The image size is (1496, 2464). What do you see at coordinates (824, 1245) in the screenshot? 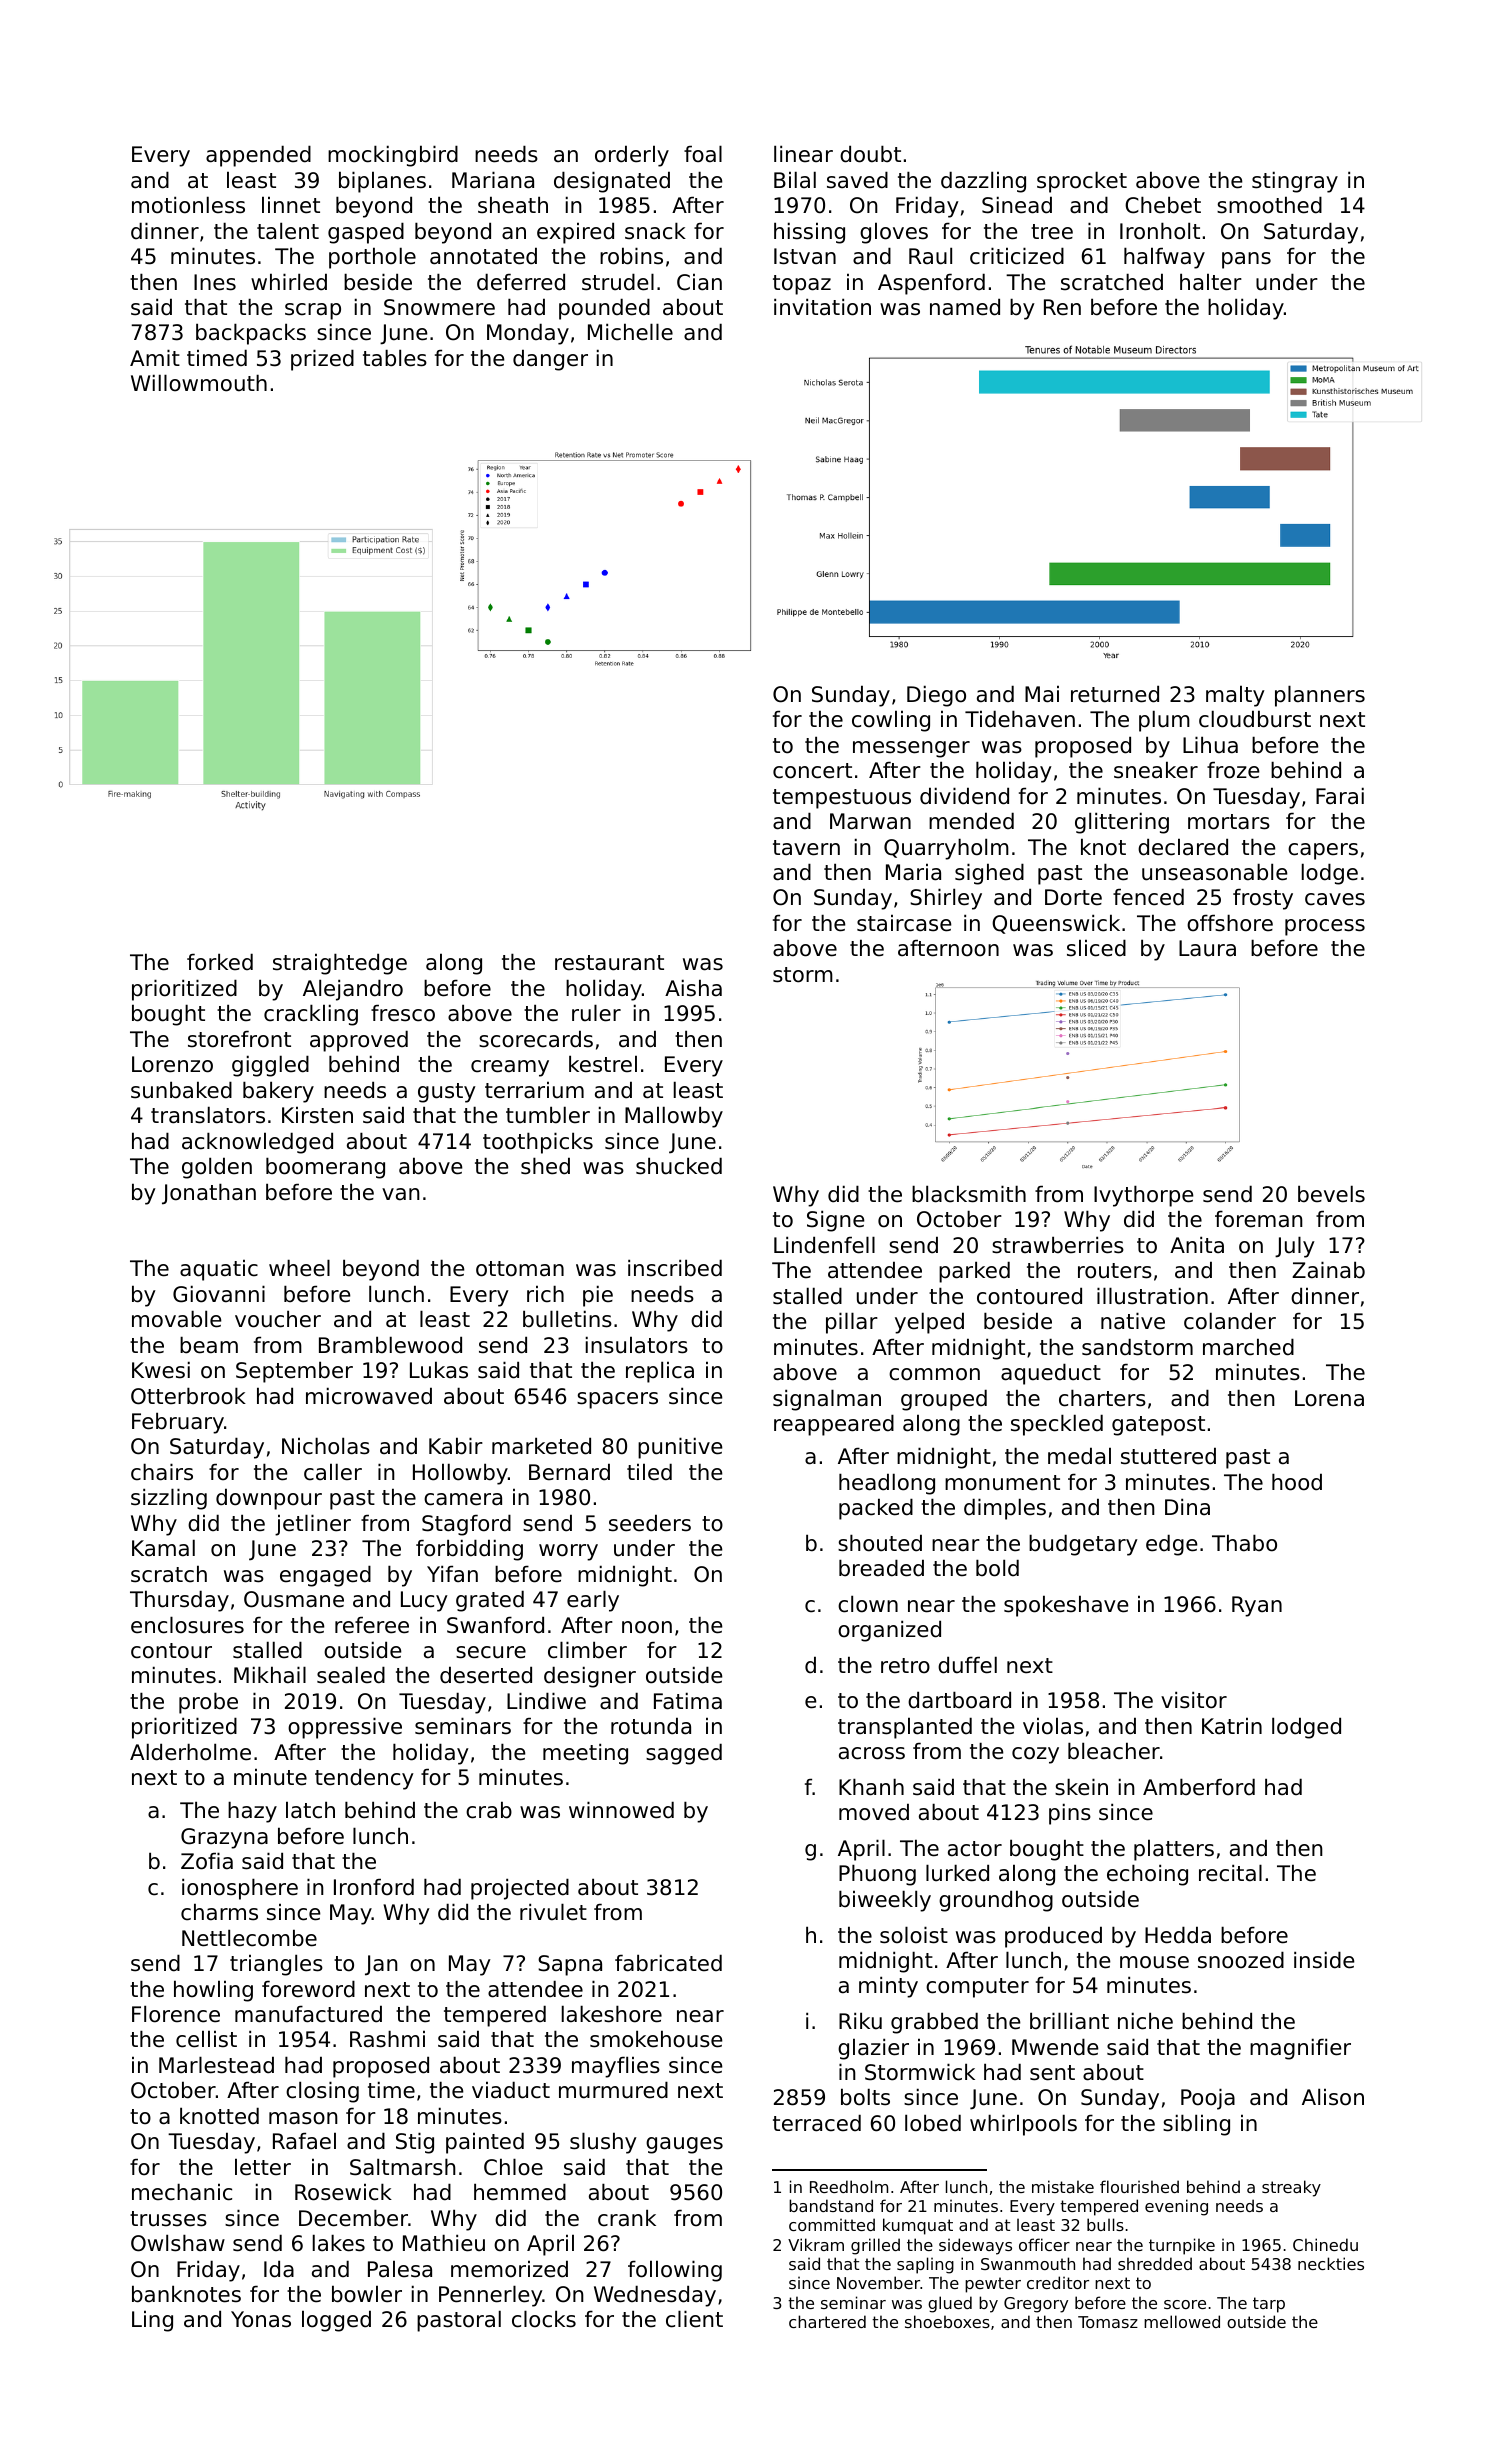
I see `Lindenfell` at bounding box center [824, 1245].
